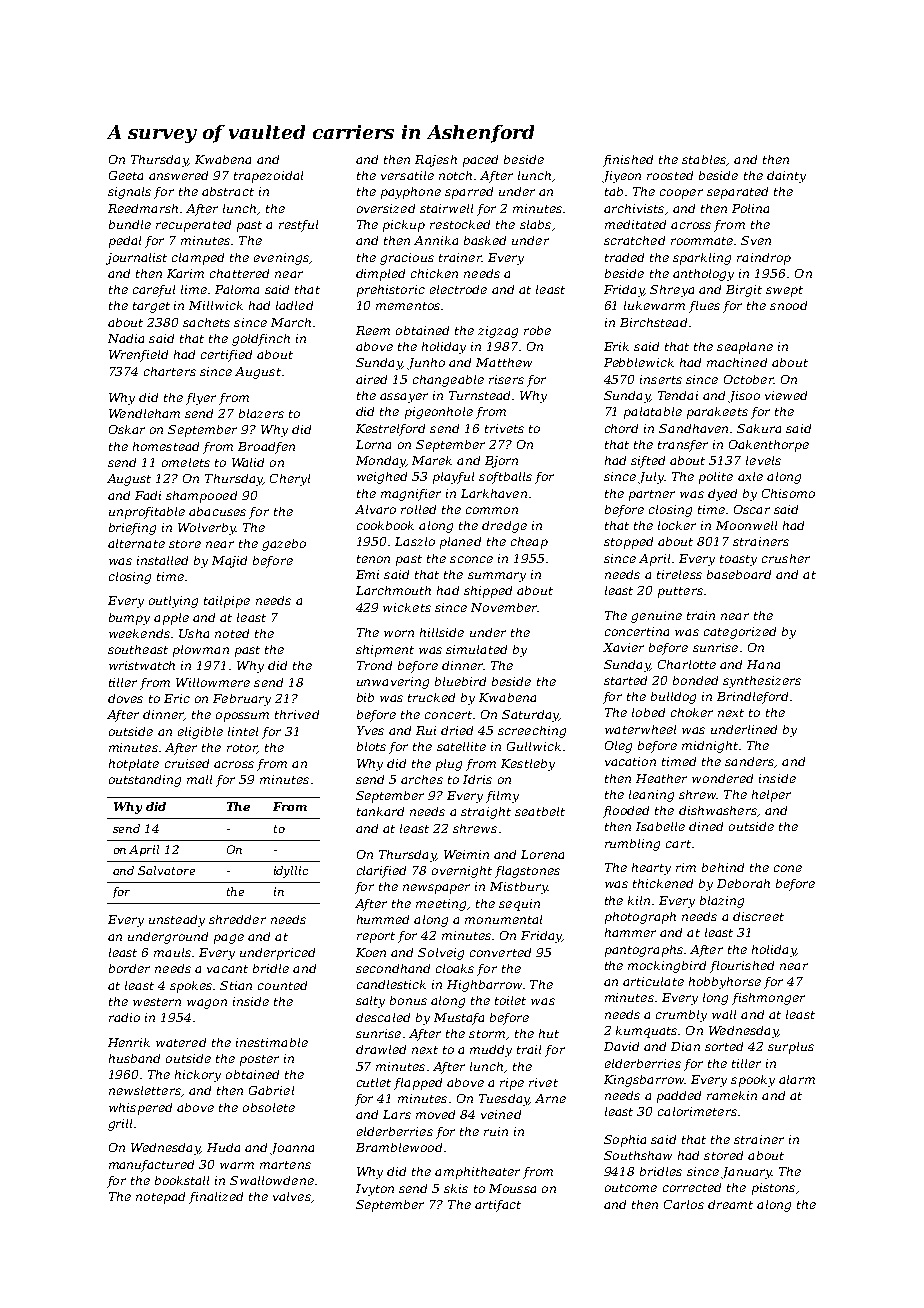 Image resolution: width=924 pixels, height=1308 pixels. Describe the element at coordinates (266, 448) in the screenshot. I see `Broadfen` at that location.
